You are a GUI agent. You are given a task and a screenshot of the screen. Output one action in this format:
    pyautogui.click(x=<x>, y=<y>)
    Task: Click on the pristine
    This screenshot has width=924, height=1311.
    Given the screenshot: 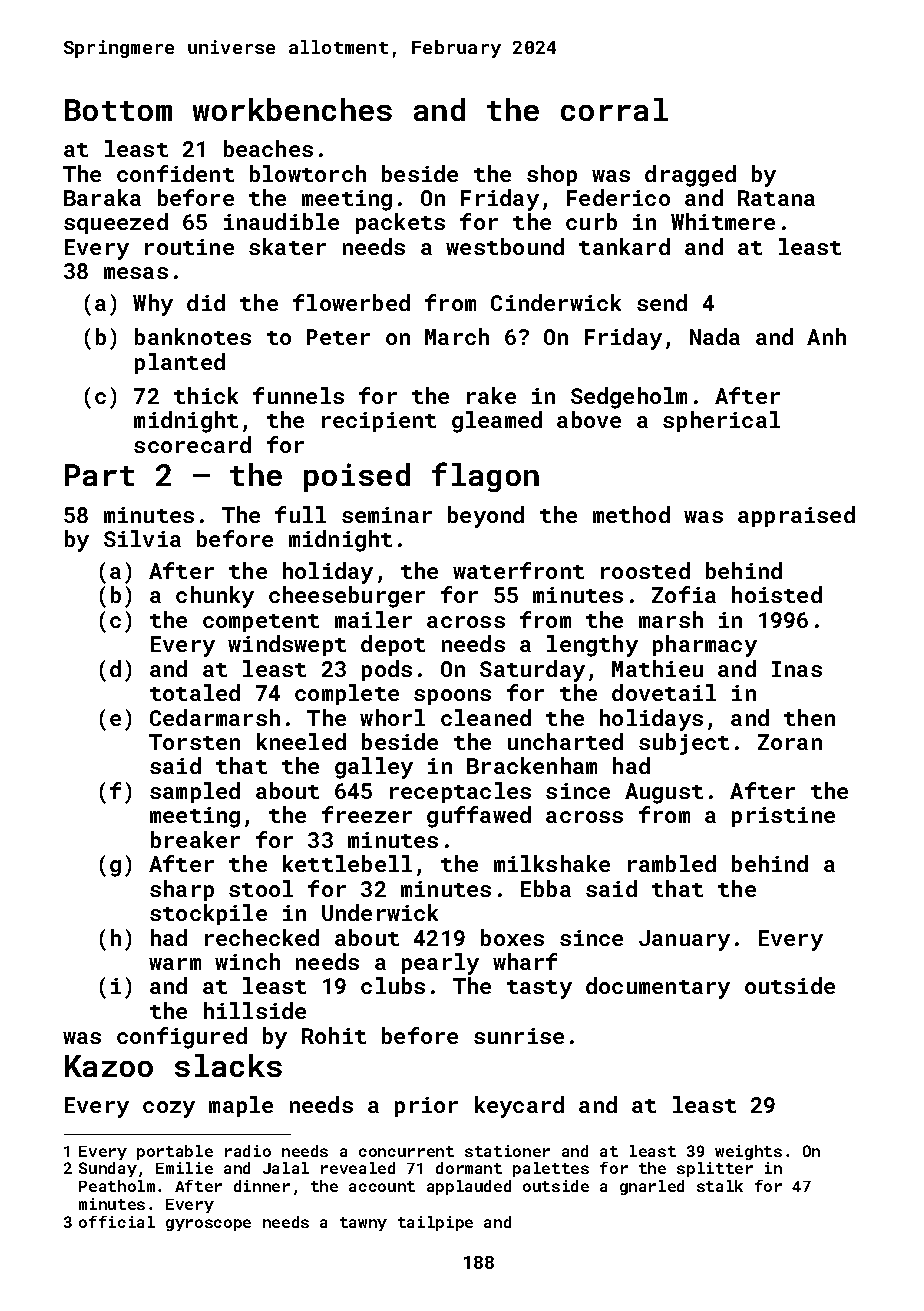 What is the action you would take?
    pyautogui.click(x=783, y=817)
